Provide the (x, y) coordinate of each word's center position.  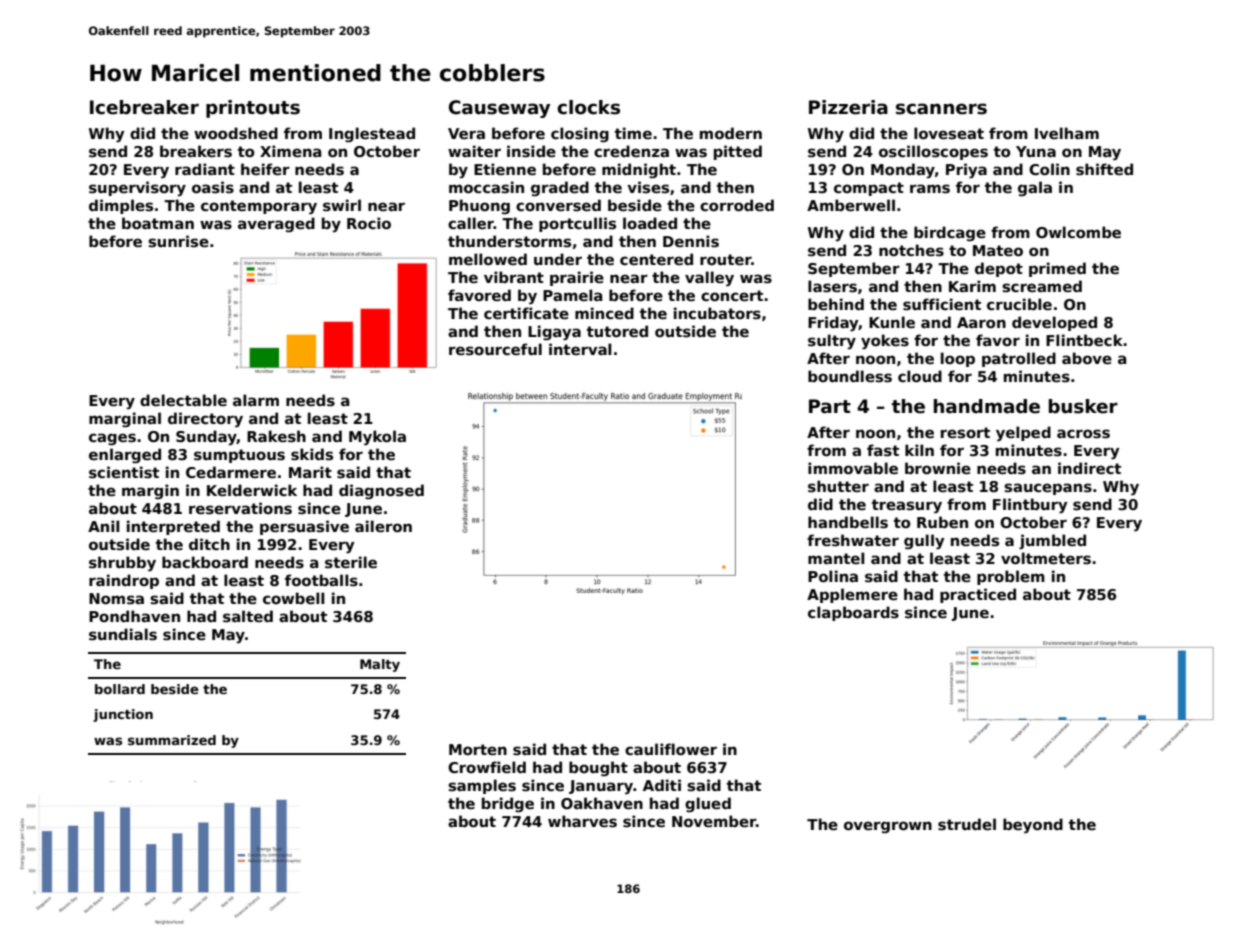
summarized (172, 740)
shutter (838, 486)
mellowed (488, 259)
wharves (582, 821)
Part (830, 406)
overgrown (888, 827)
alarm (256, 400)
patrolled (1019, 359)
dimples (121, 206)
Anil (104, 526)
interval (580, 349)
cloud (920, 376)
